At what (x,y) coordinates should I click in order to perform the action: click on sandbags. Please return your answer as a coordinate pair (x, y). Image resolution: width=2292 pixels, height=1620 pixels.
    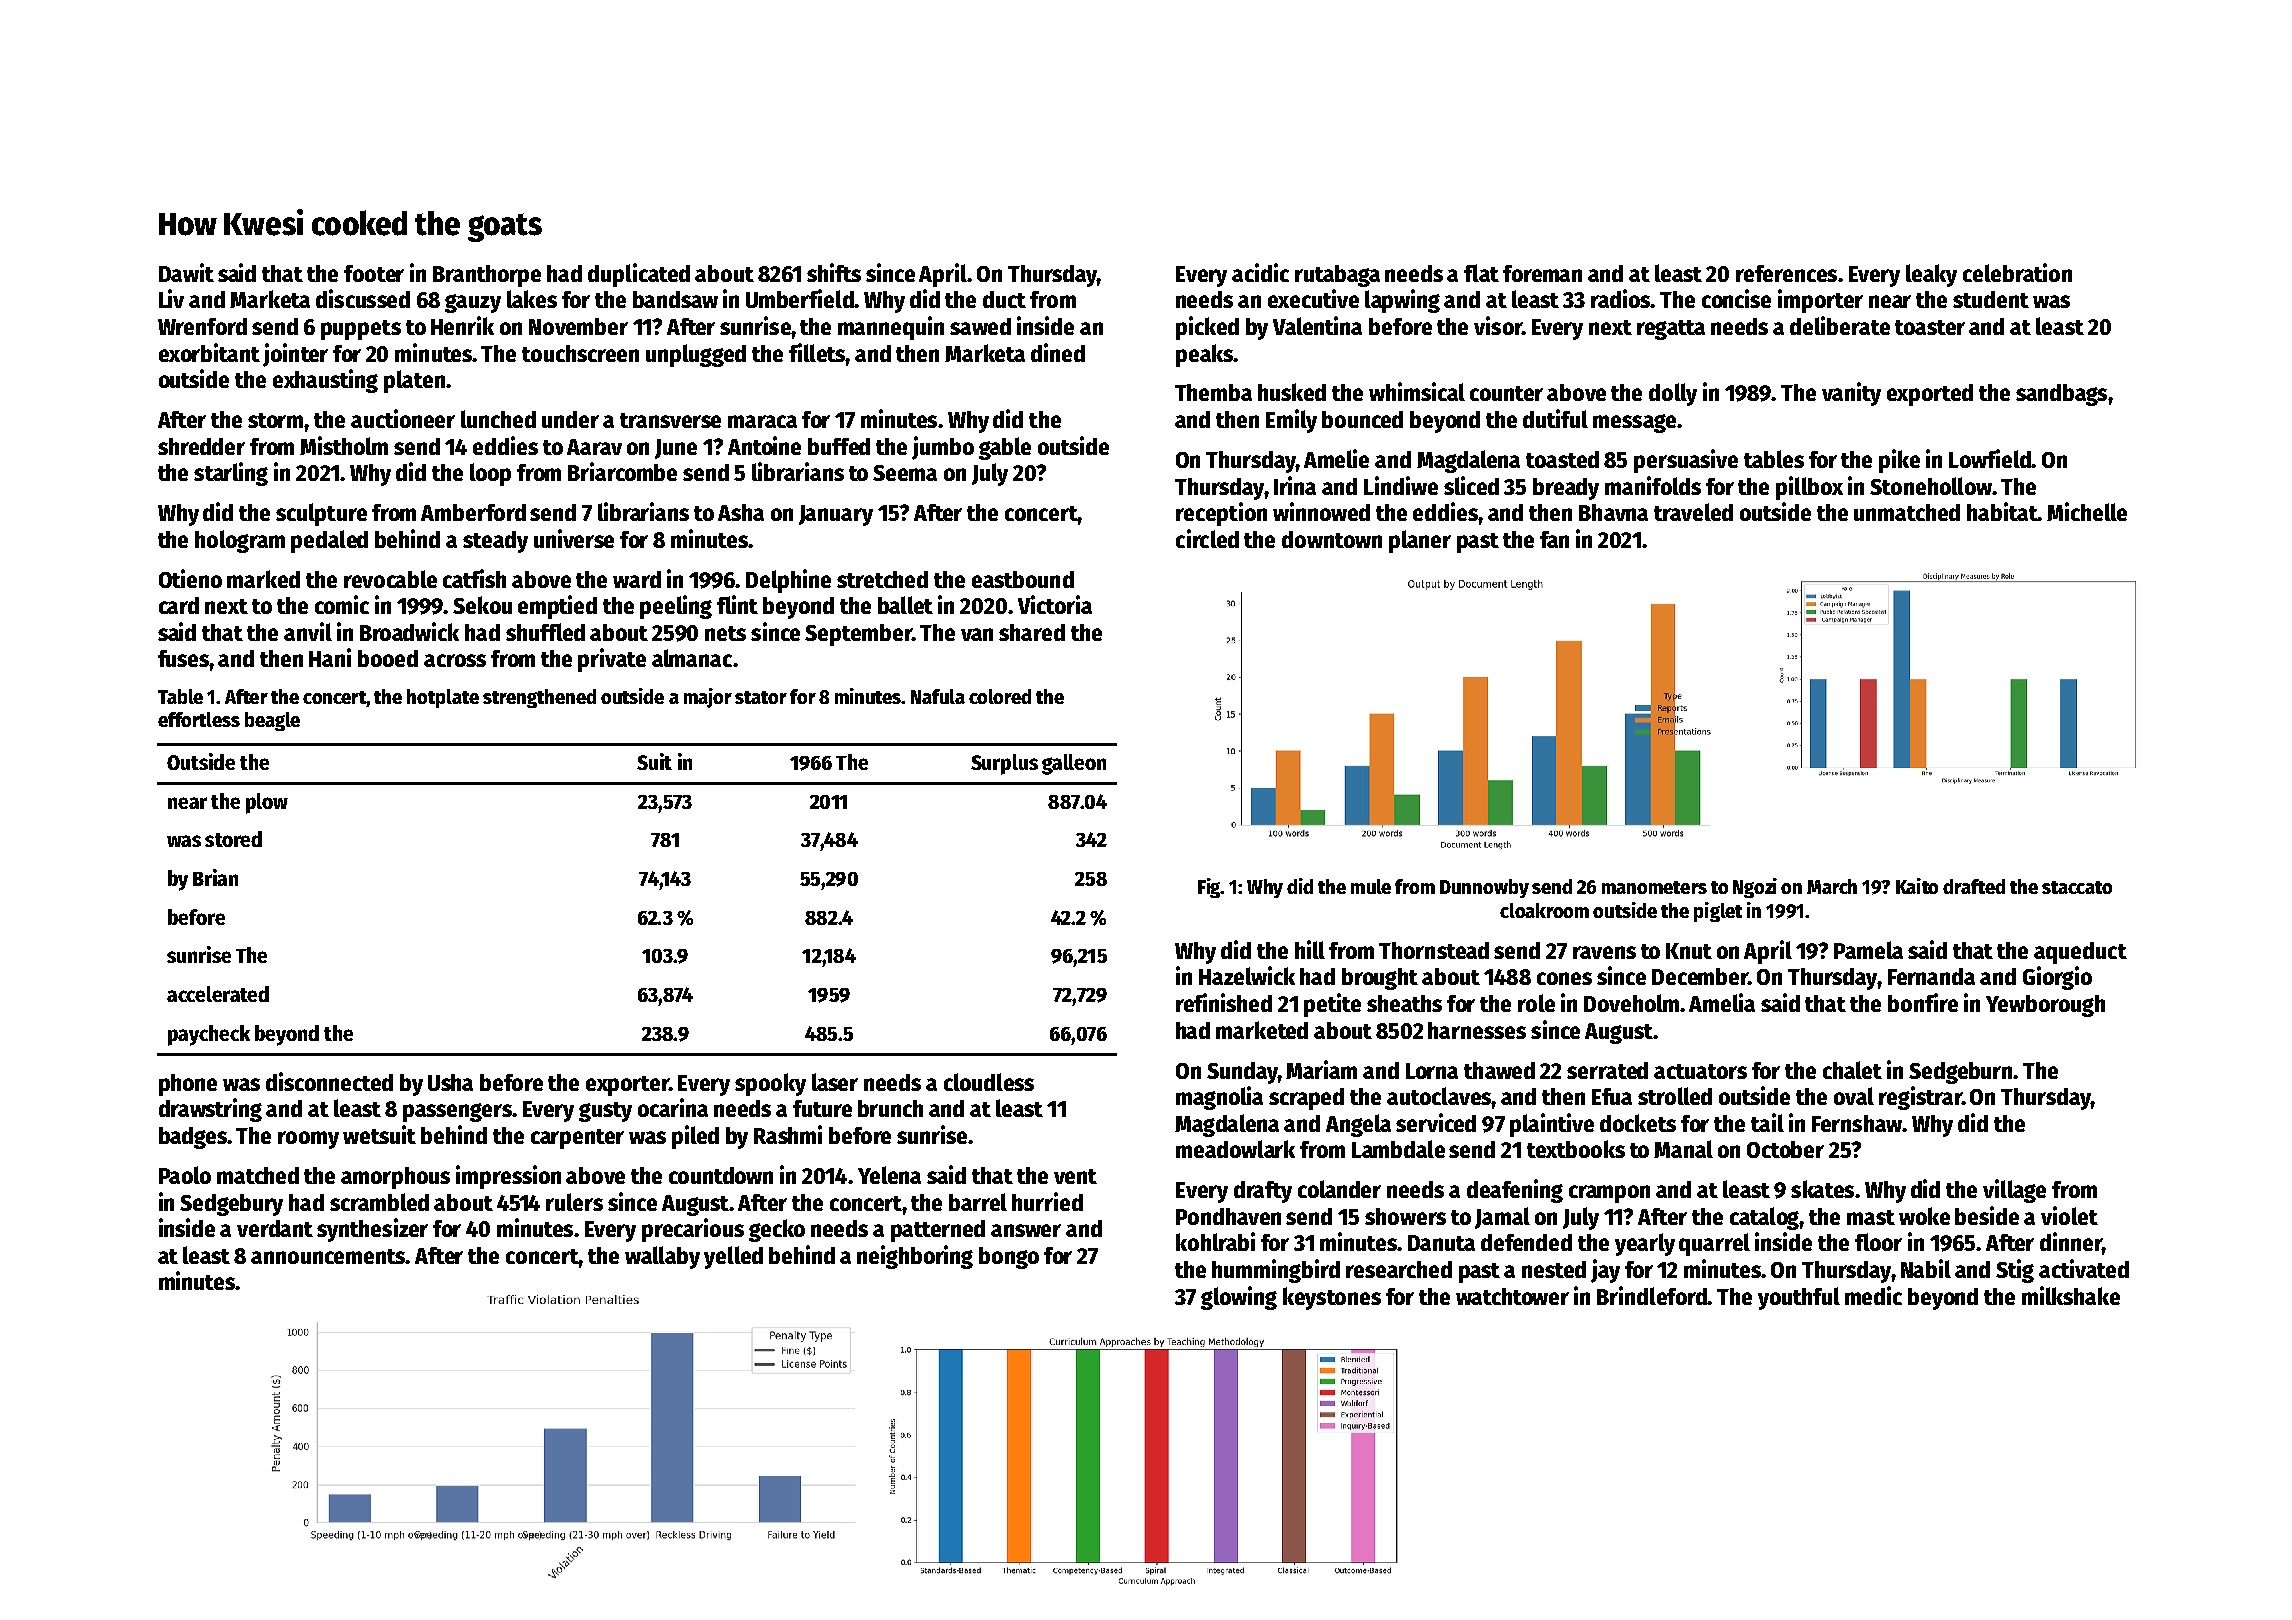
    Looking at the image, I should click on (2061, 395).
